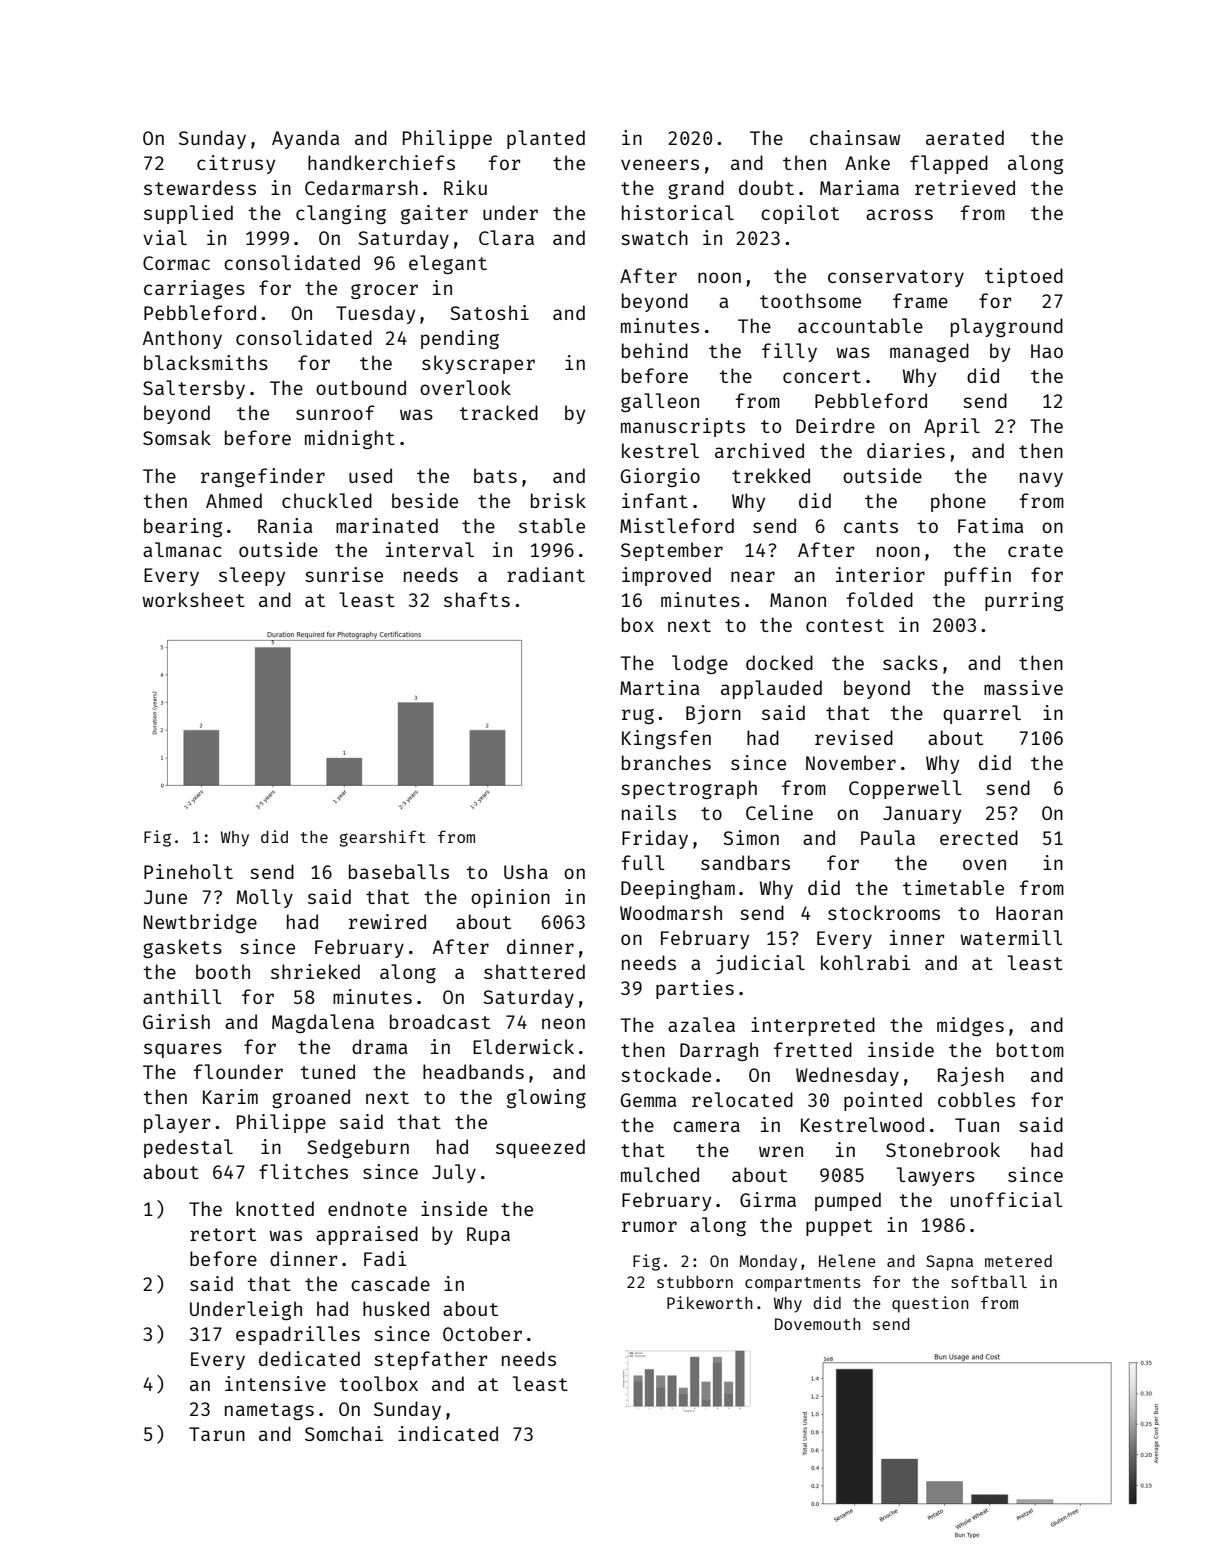 This image has height=1561, width=1207. Describe the element at coordinates (965, 137) in the image. I see `aerated` at that location.
